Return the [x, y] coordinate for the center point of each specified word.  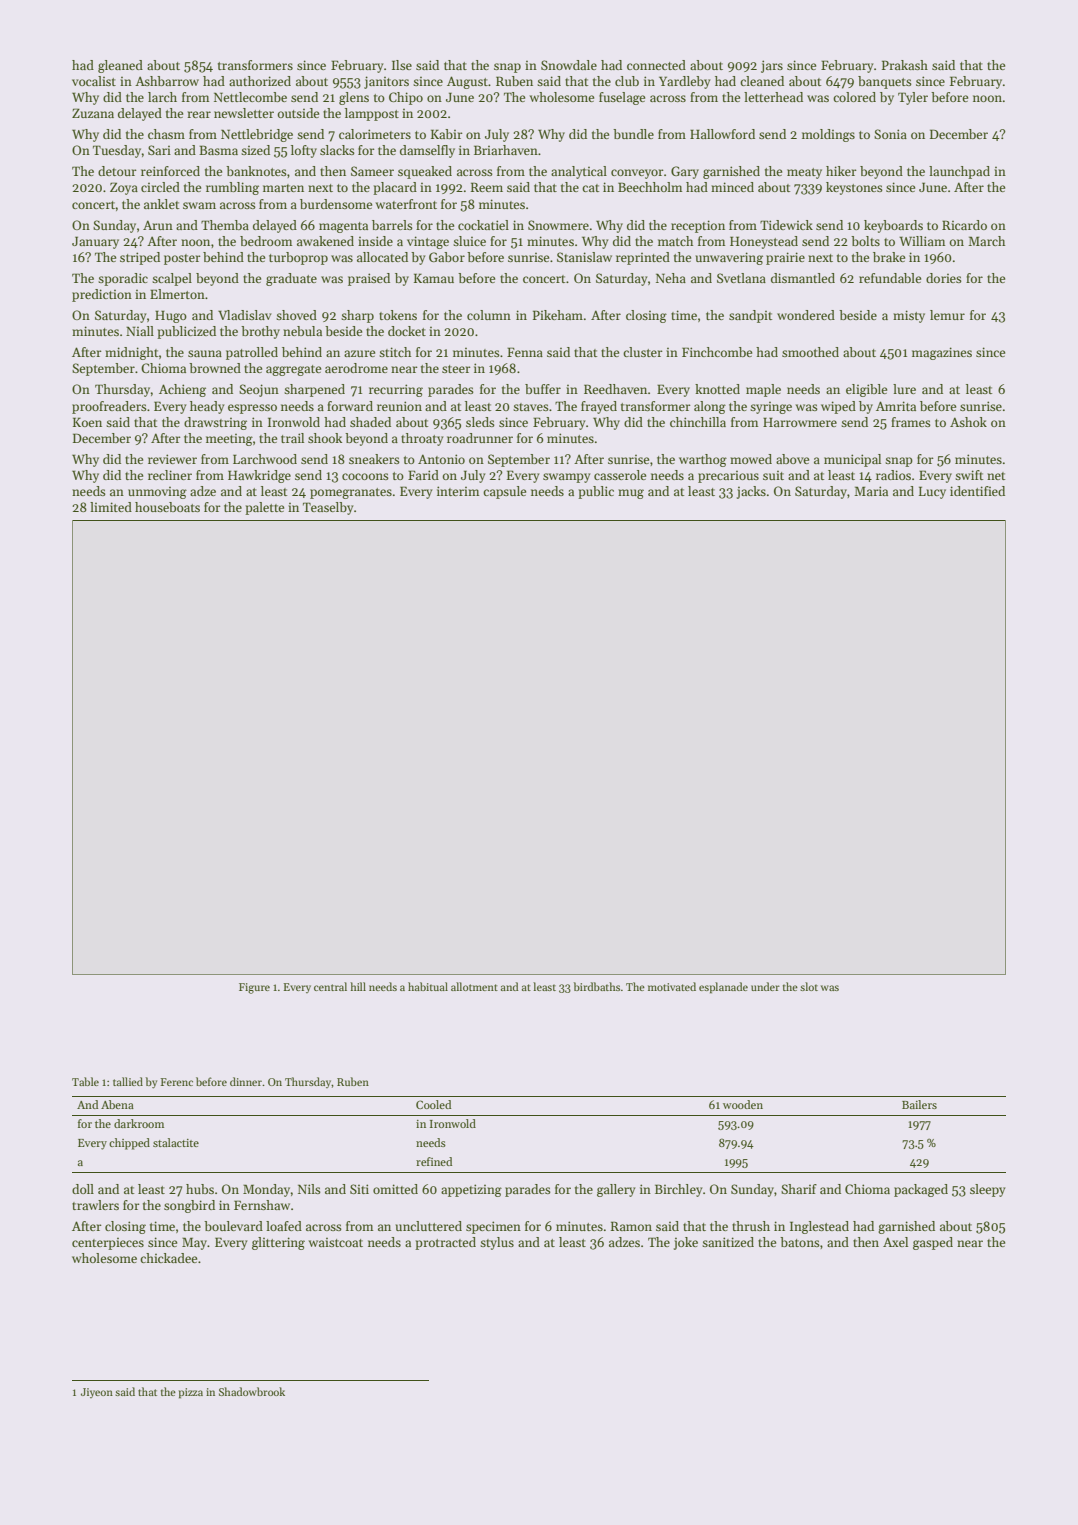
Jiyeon [97, 1393]
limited [111, 507]
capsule [504, 492]
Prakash [905, 65]
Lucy [932, 492]
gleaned [120, 66]
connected [656, 65]
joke [686, 1243]
